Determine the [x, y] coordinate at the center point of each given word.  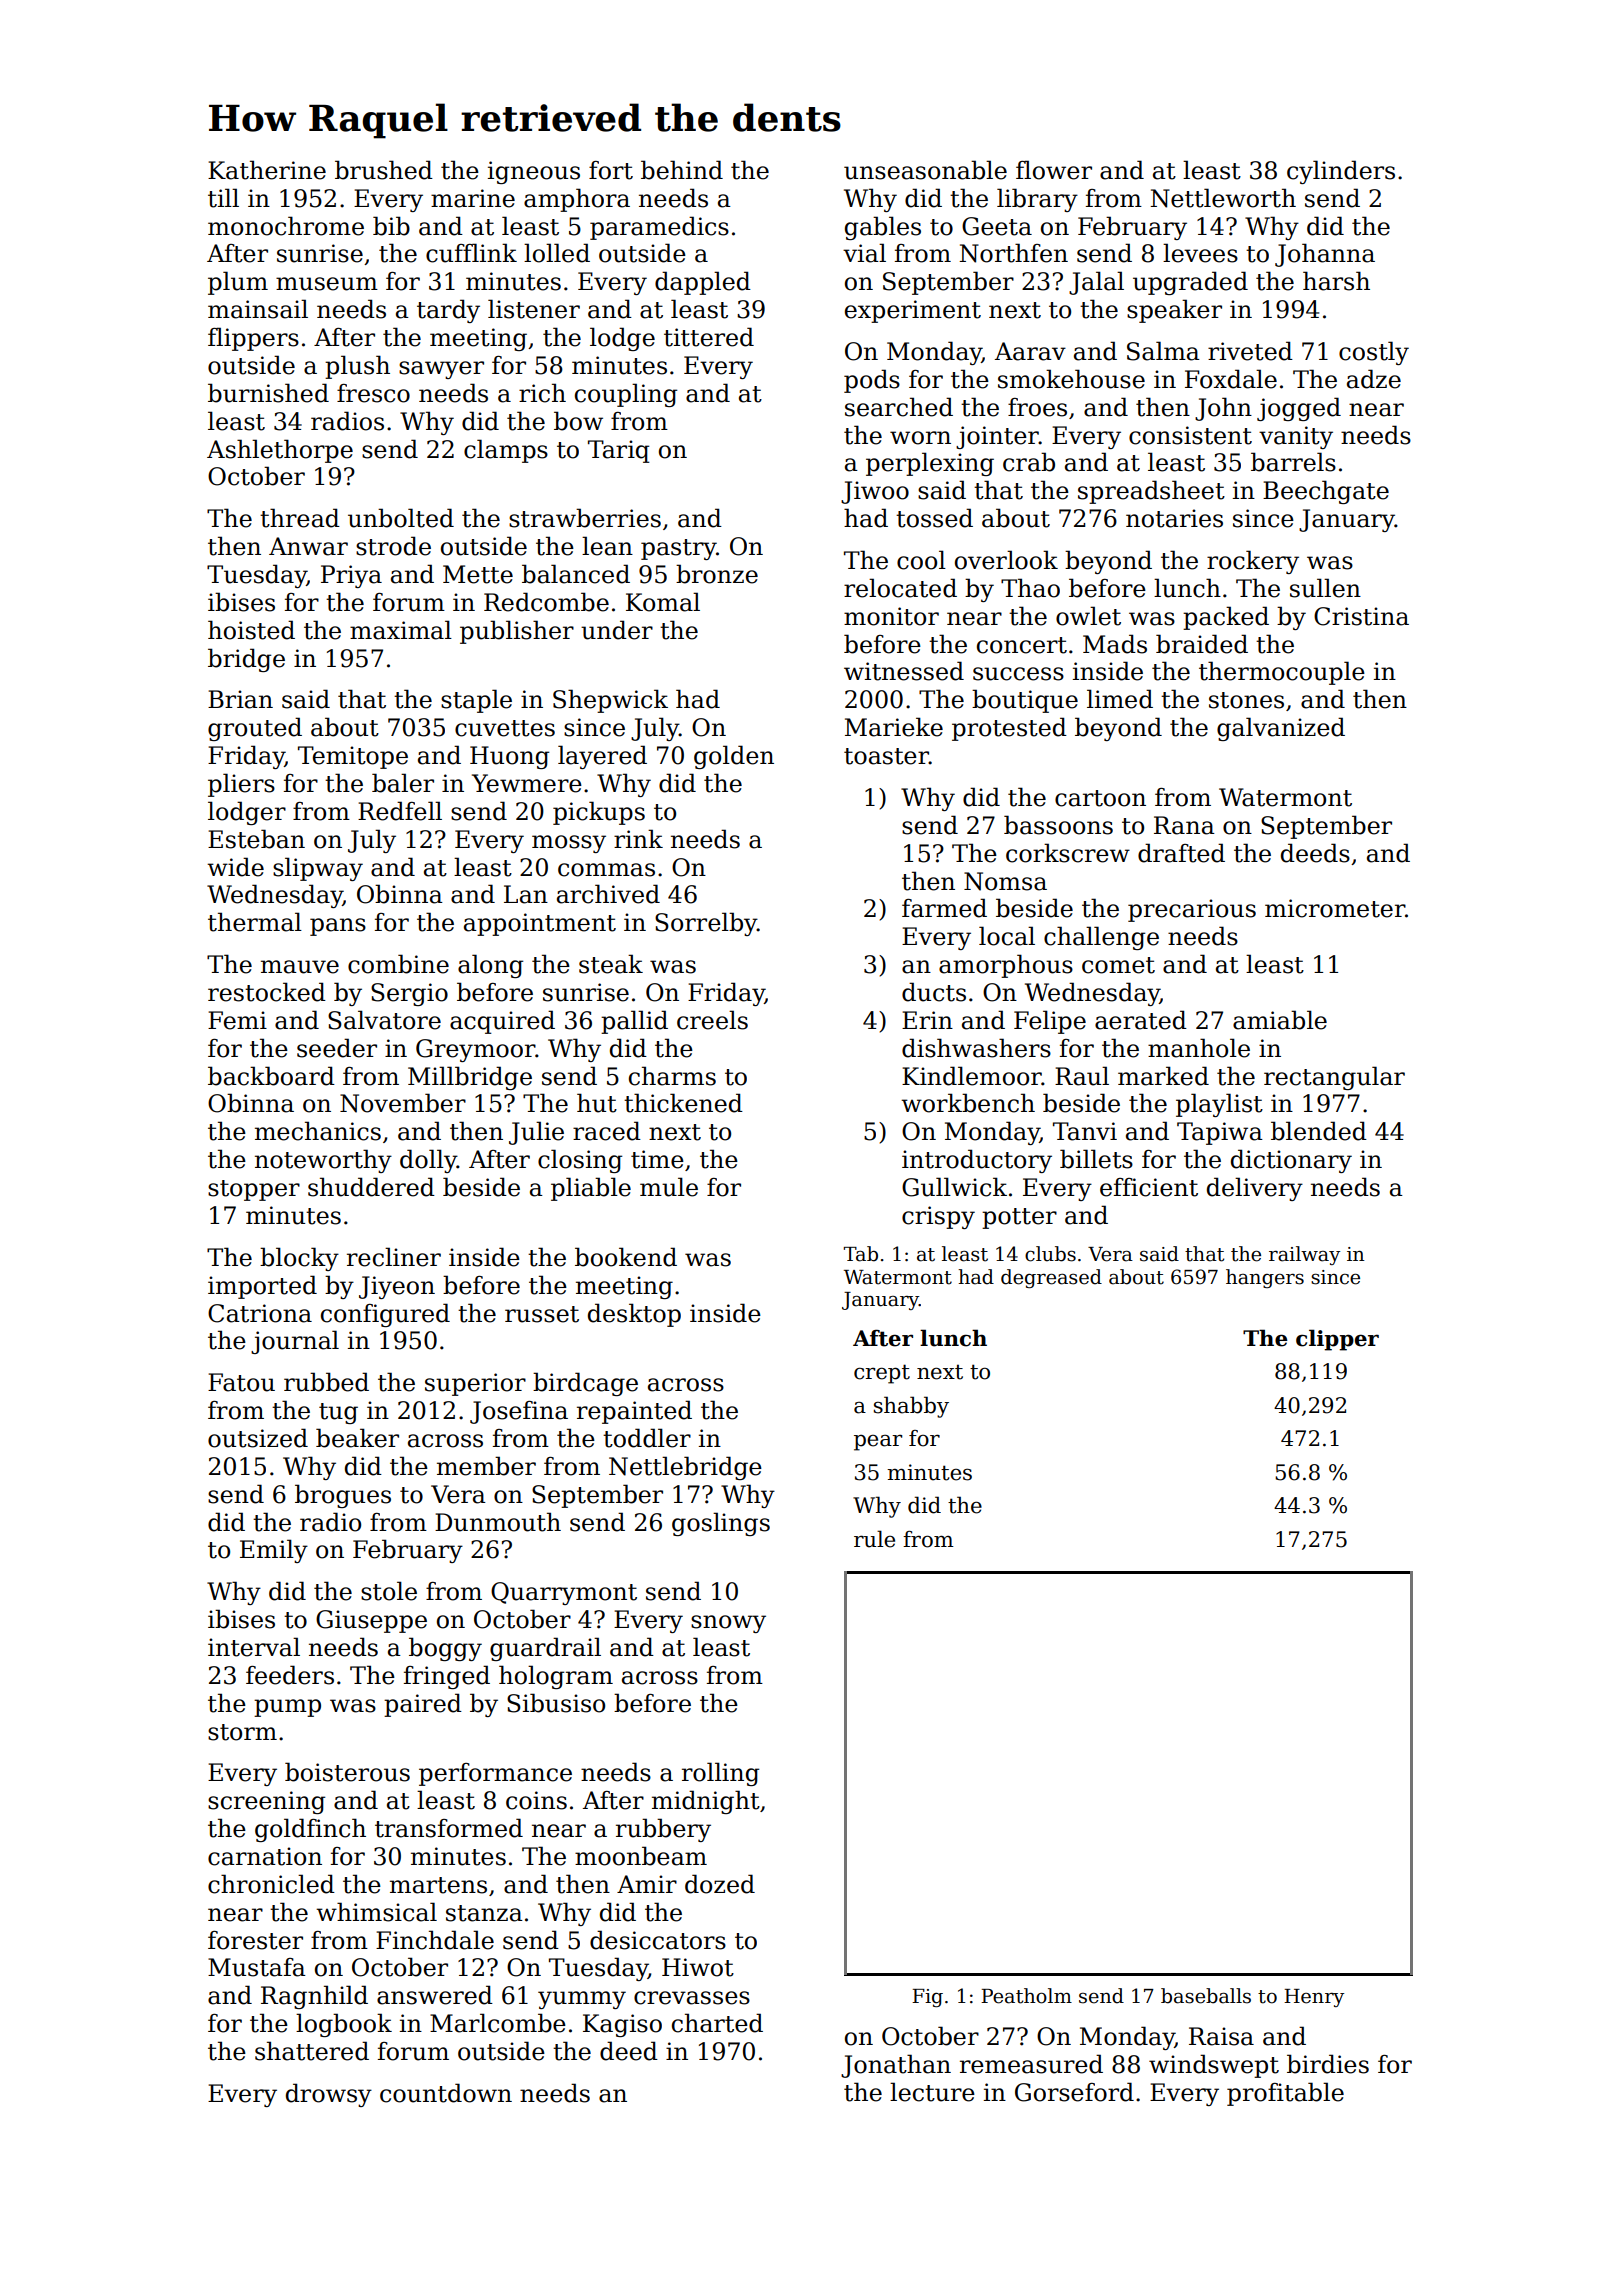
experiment [913, 311]
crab [1029, 462]
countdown [446, 2093]
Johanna [1325, 255]
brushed [384, 170]
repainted [634, 1412]
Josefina [519, 1412]
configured [385, 1315]
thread [300, 518]
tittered [709, 337]
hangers [1265, 1278]
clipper [1337, 1340]
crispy [938, 1217]
